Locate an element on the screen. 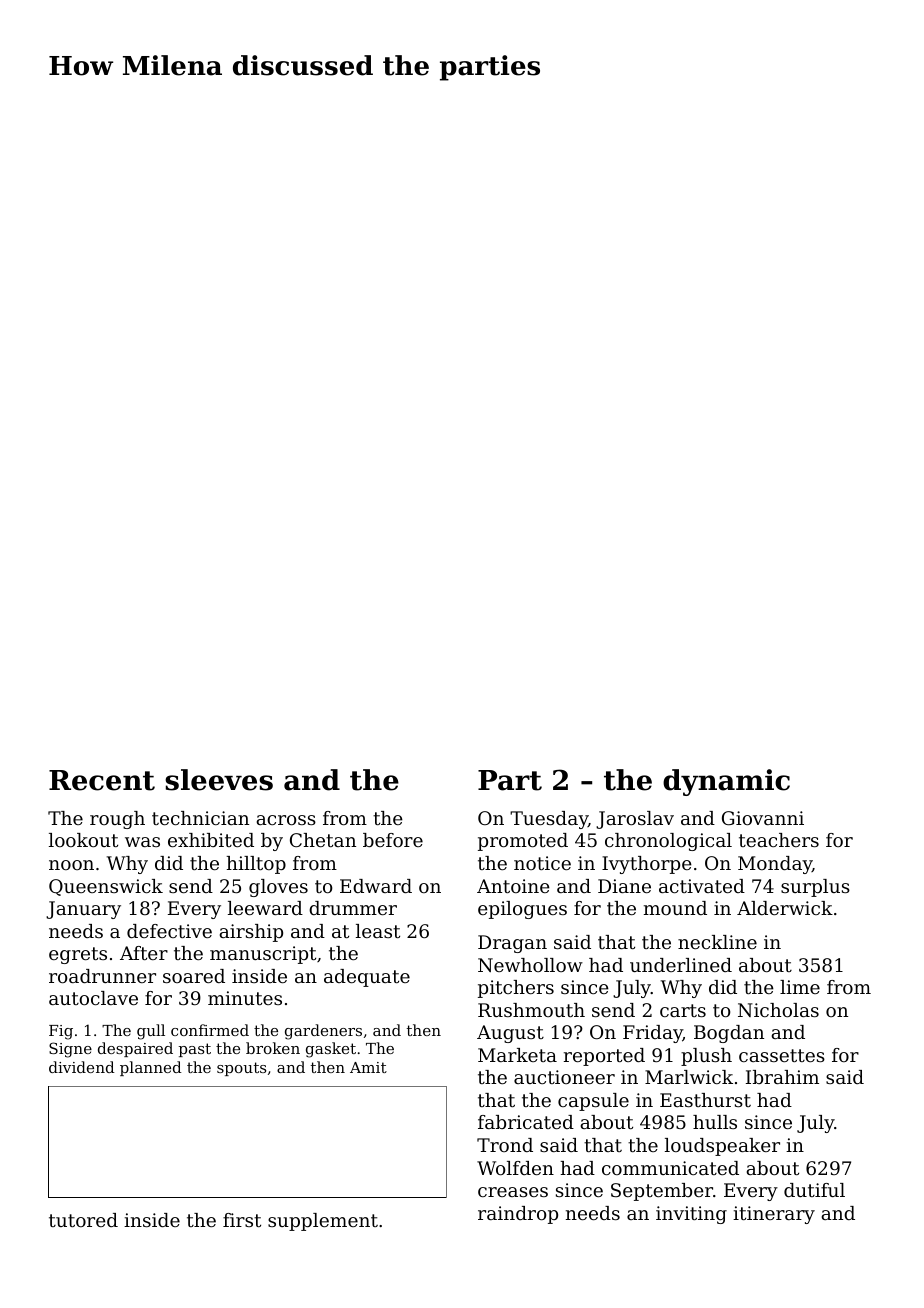 The height and width of the screenshot is (1308, 924). broken is located at coordinates (273, 1048).
